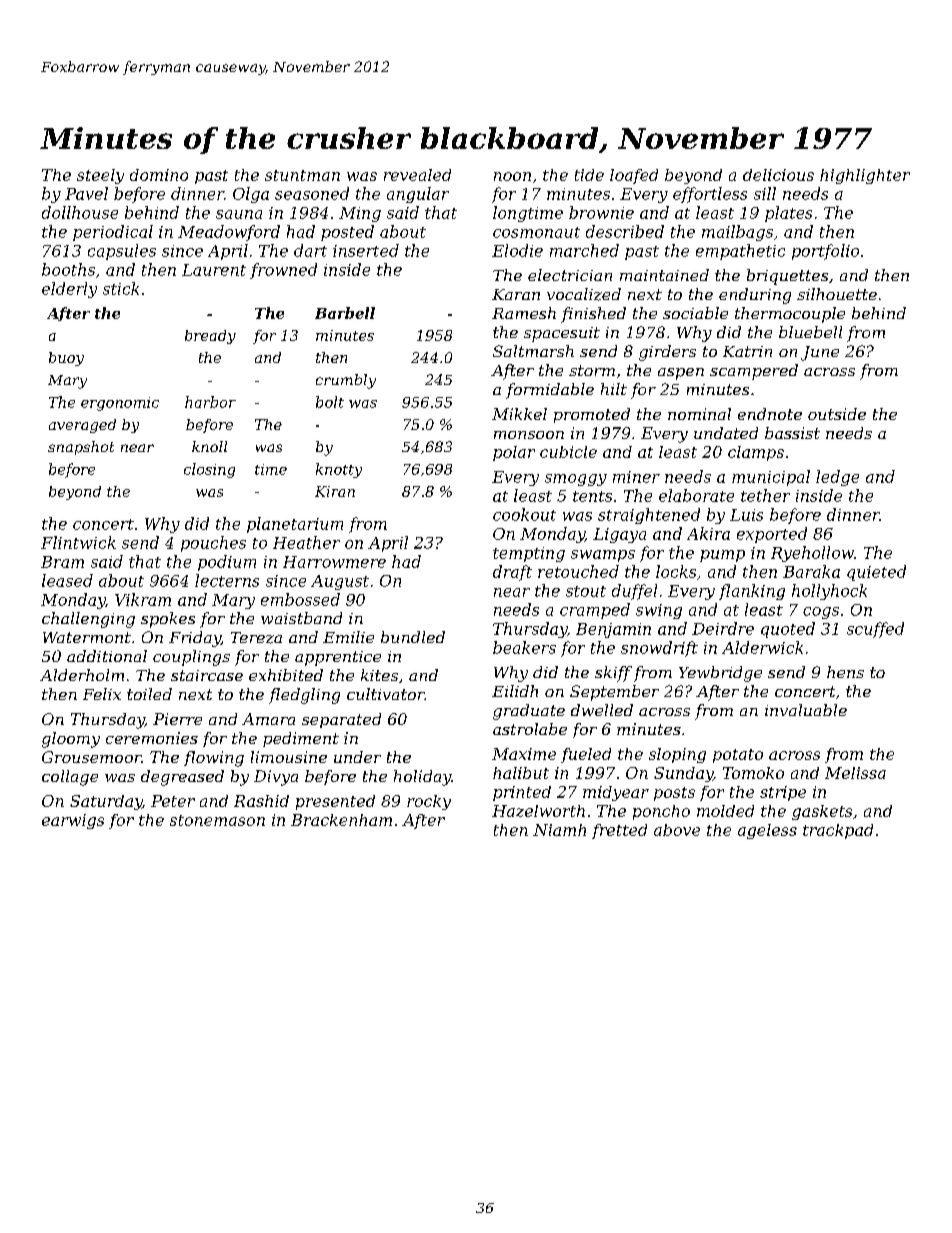 Image resolution: width=952 pixels, height=1233 pixels. Describe the element at coordinates (159, 175) in the image. I see `domino` at that location.
